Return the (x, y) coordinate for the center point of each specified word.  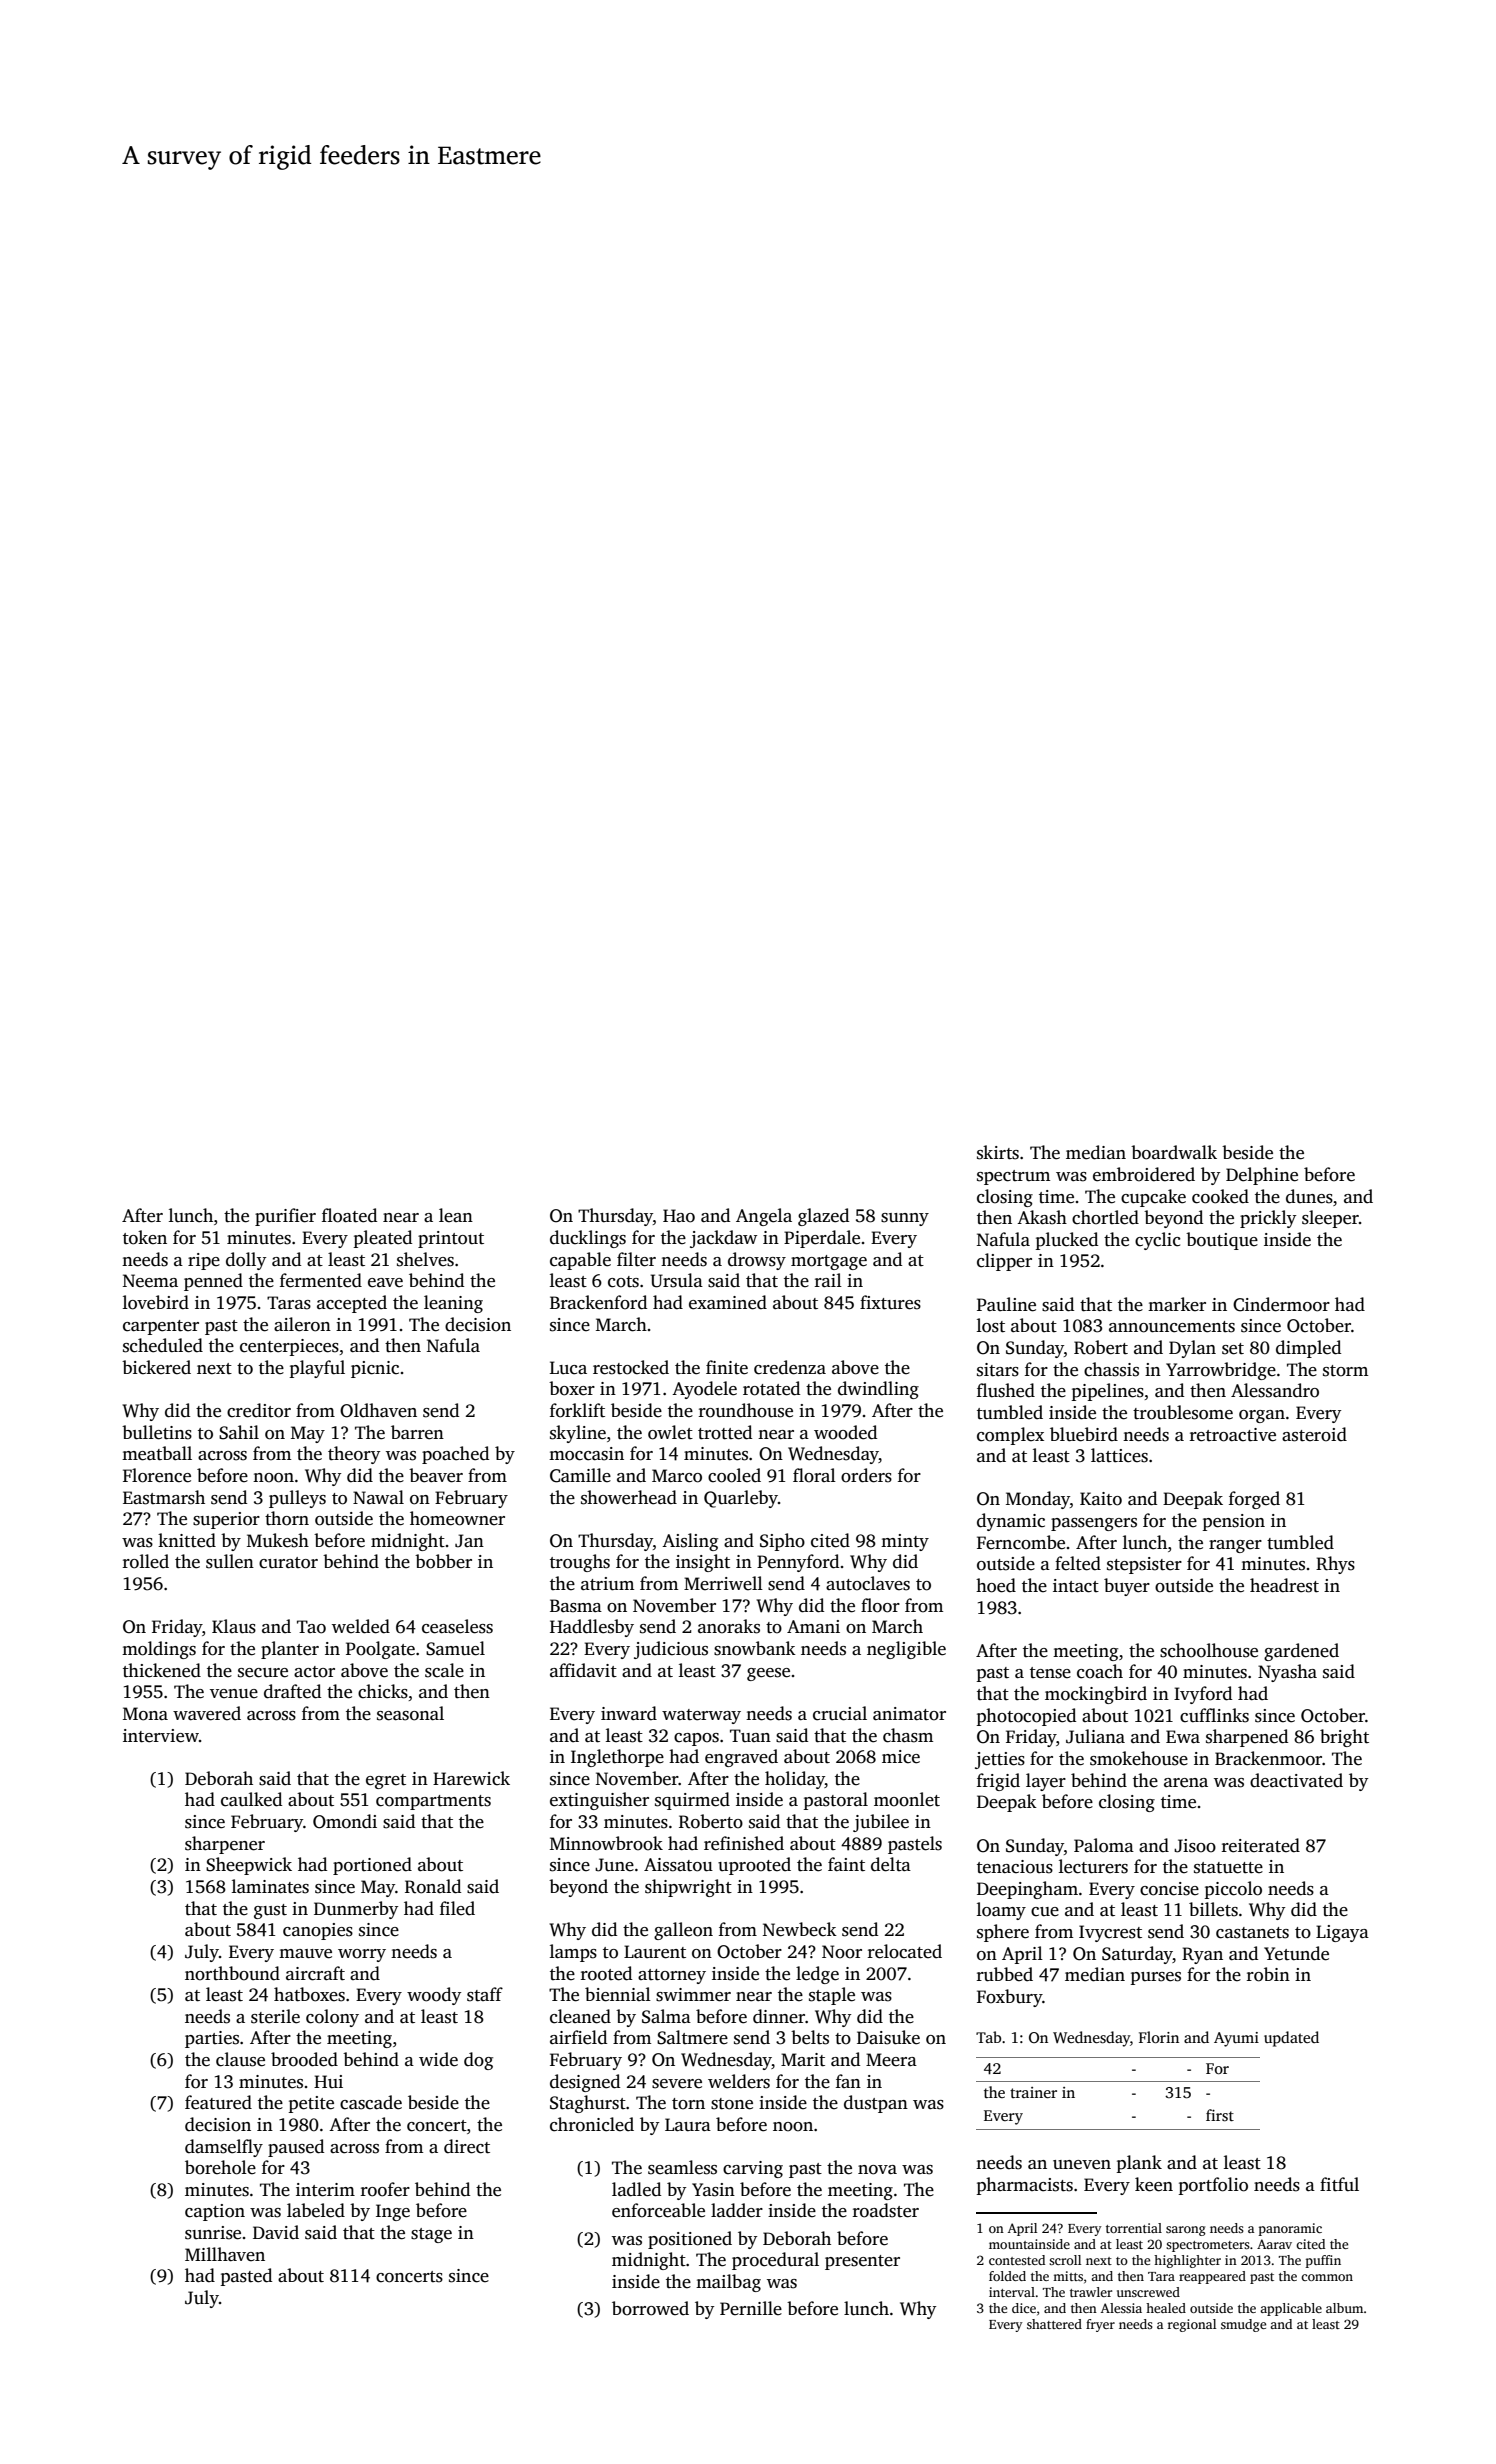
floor (880, 1605)
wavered (207, 1713)
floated (349, 1215)
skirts (998, 1152)
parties (212, 2039)
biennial (618, 1994)
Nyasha (1287, 1673)
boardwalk (1174, 1152)
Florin (1159, 2037)
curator (288, 1563)
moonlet (907, 1799)
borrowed (650, 2308)
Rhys (1335, 1565)
